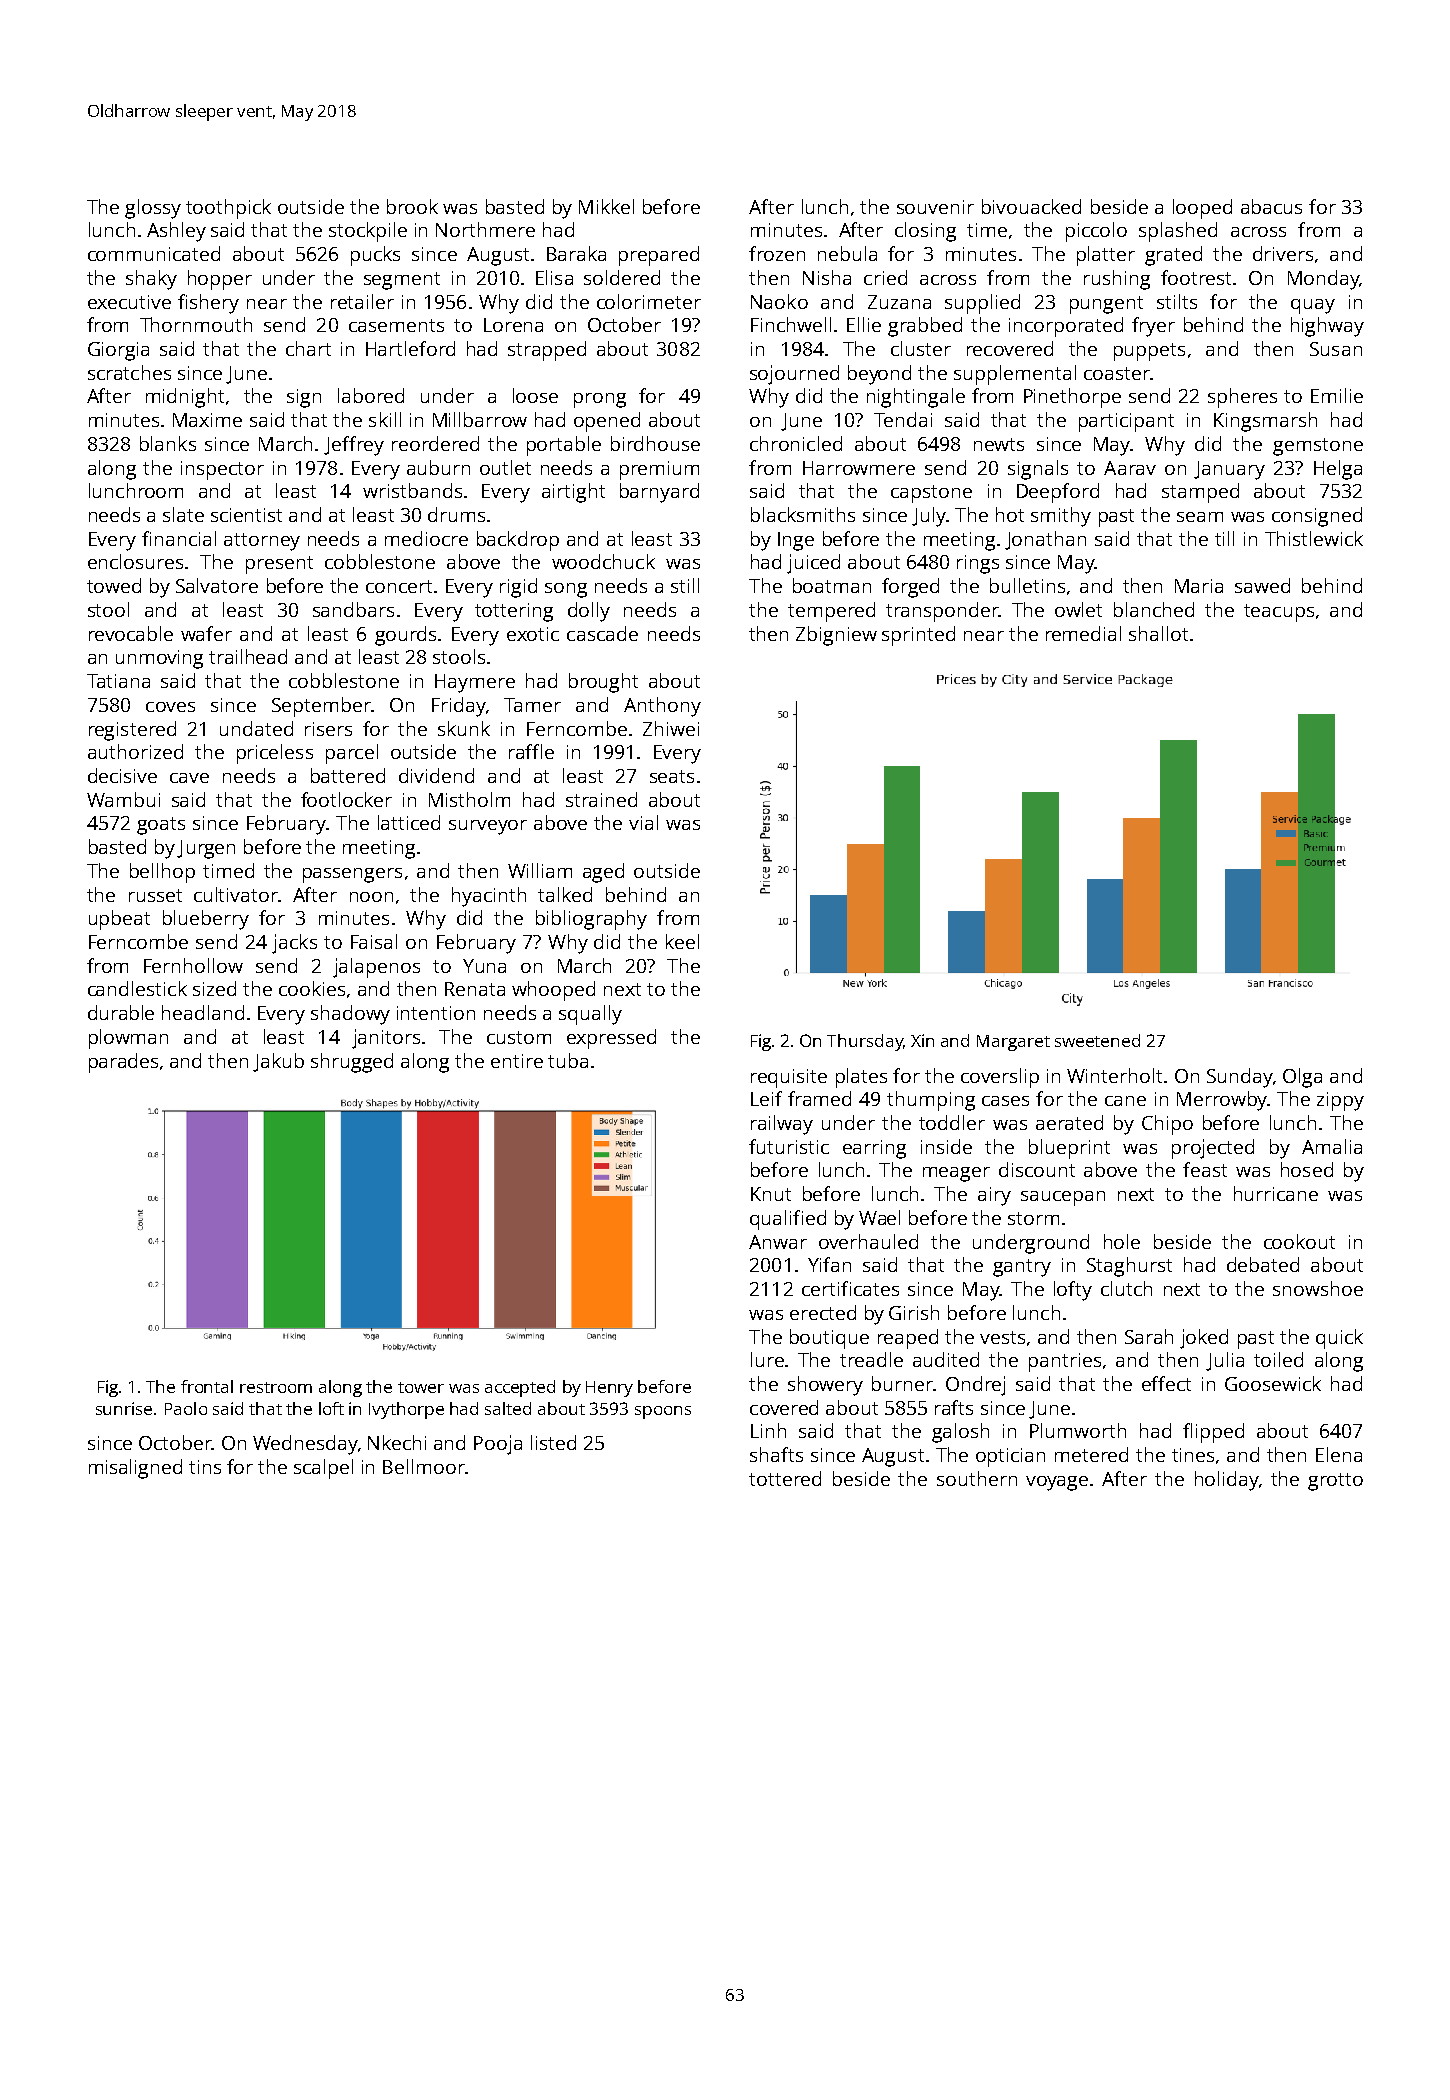 This screenshot has height=2100, width=1450. I want to click on aged, so click(603, 873).
